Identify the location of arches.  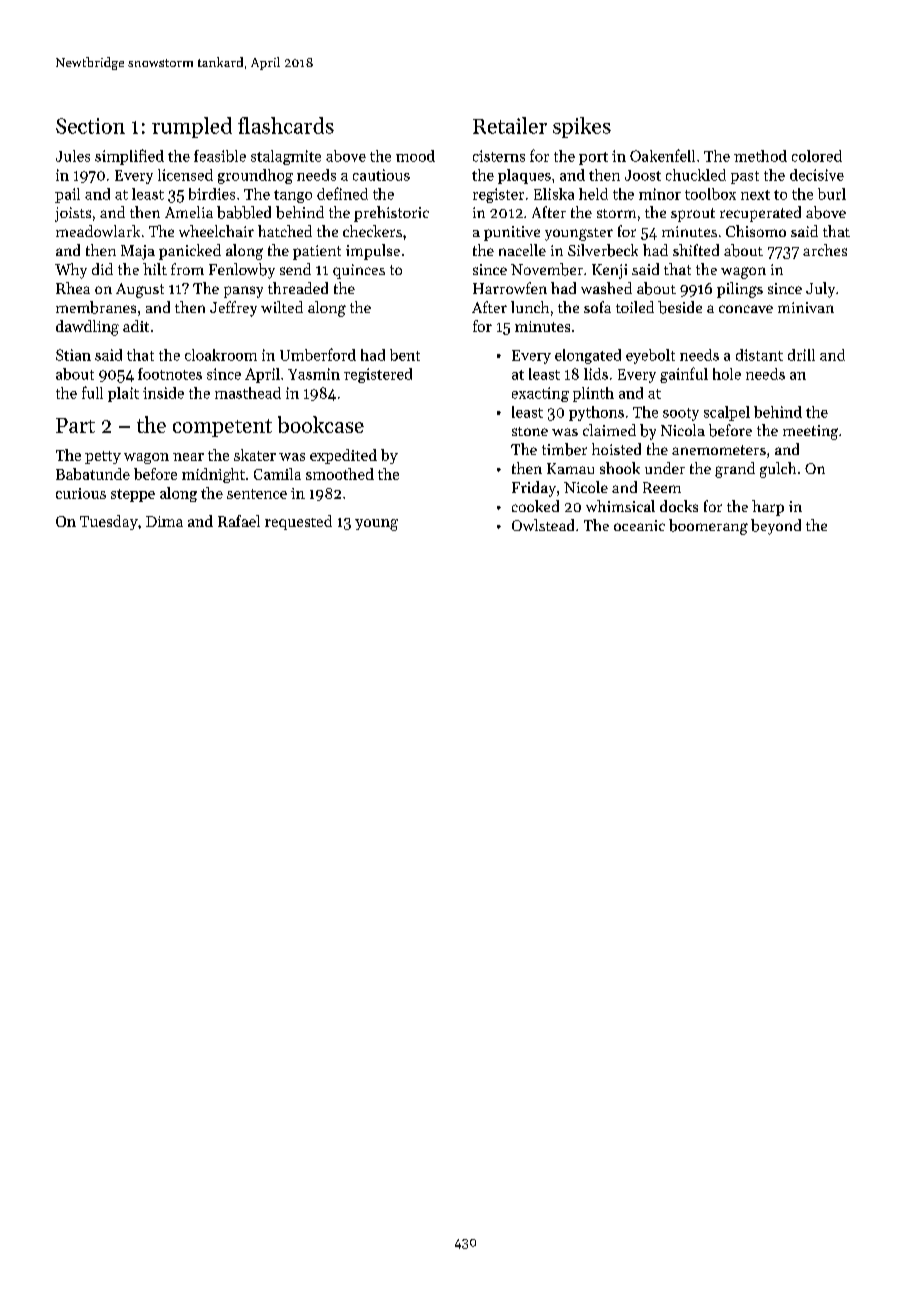
(825, 250).
